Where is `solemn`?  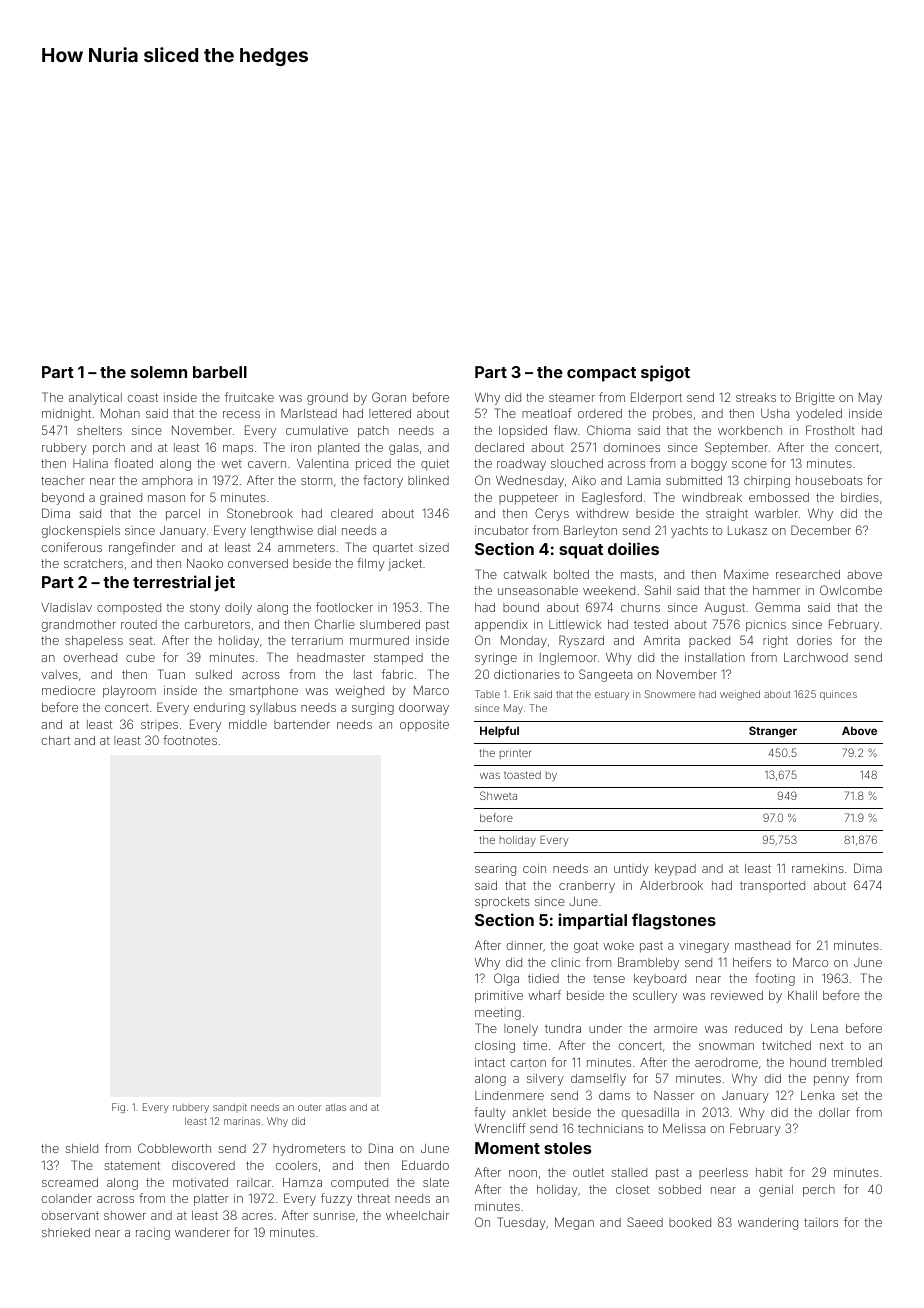
solemn is located at coordinates (159, 372).
